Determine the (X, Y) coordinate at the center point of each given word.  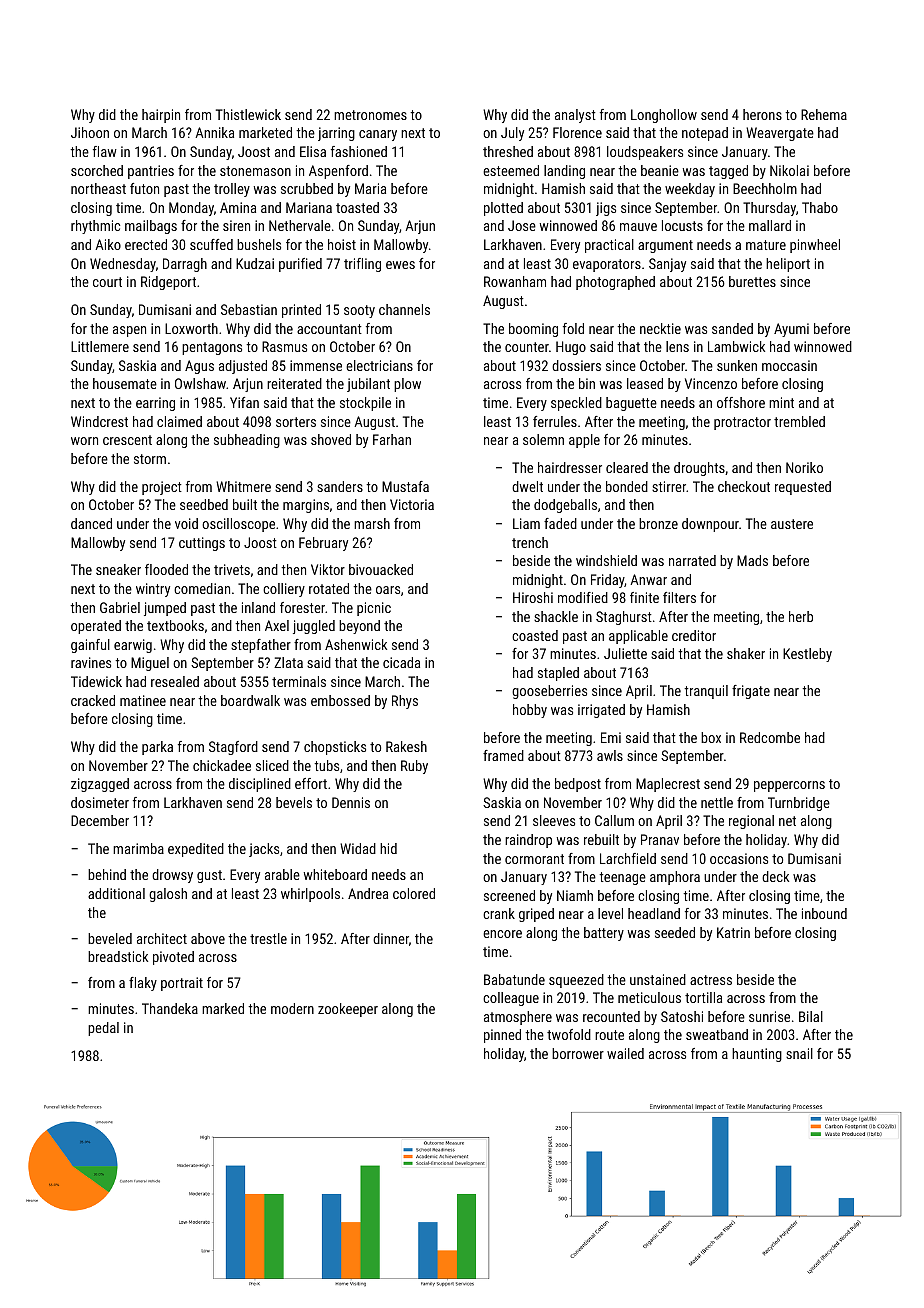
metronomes (370, 115)
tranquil (706, 692)
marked (223, 1008)
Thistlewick (248, 114)
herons (762, 114)
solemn (543, 439)
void (186, 523)
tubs (326, 765)
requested (803, 488)
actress (711, 980)
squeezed (576, 981)
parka (157, 748)
